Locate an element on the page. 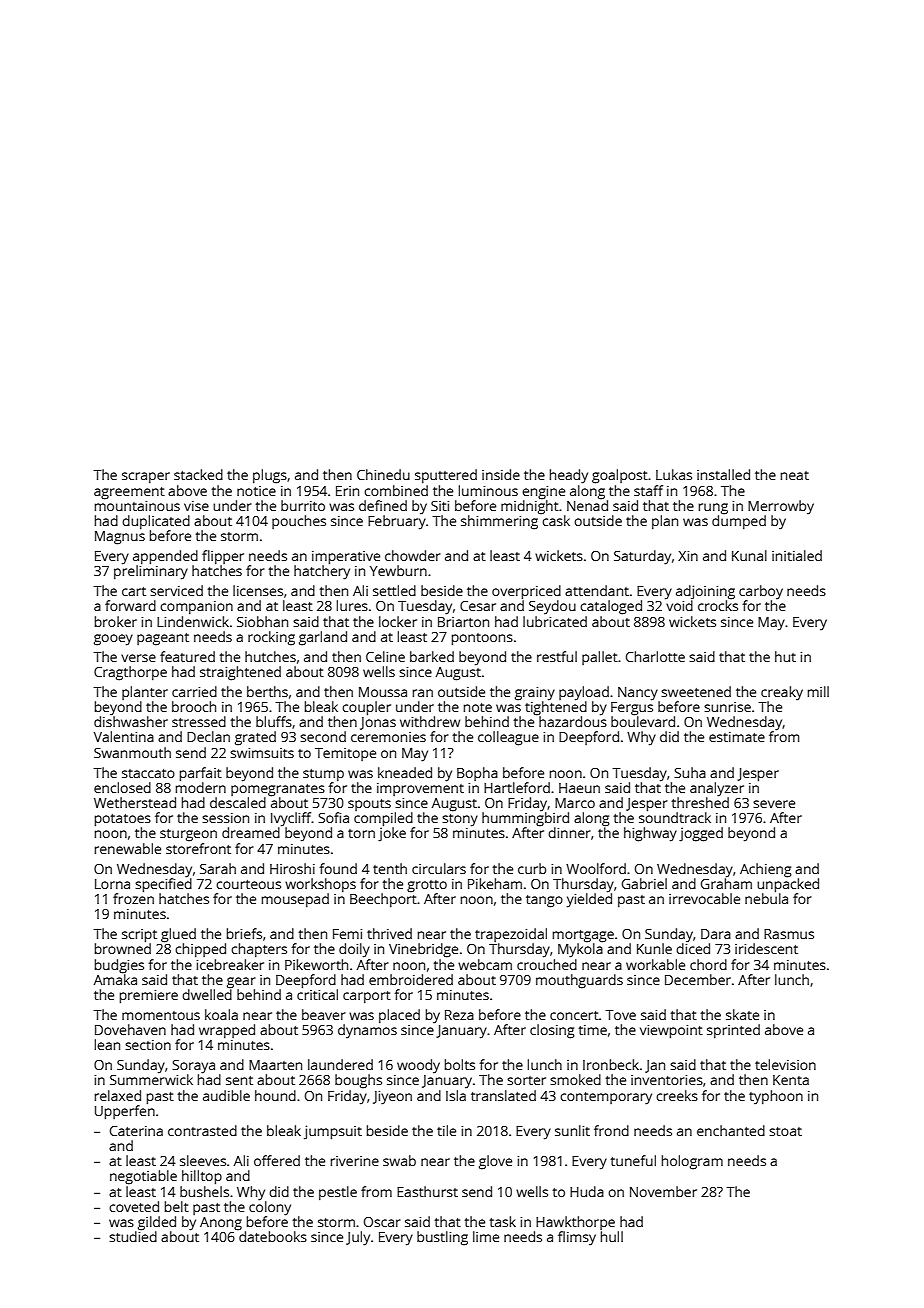 The height and width of the document is (1308, 924). appended is located at coordinates (165, 557).
